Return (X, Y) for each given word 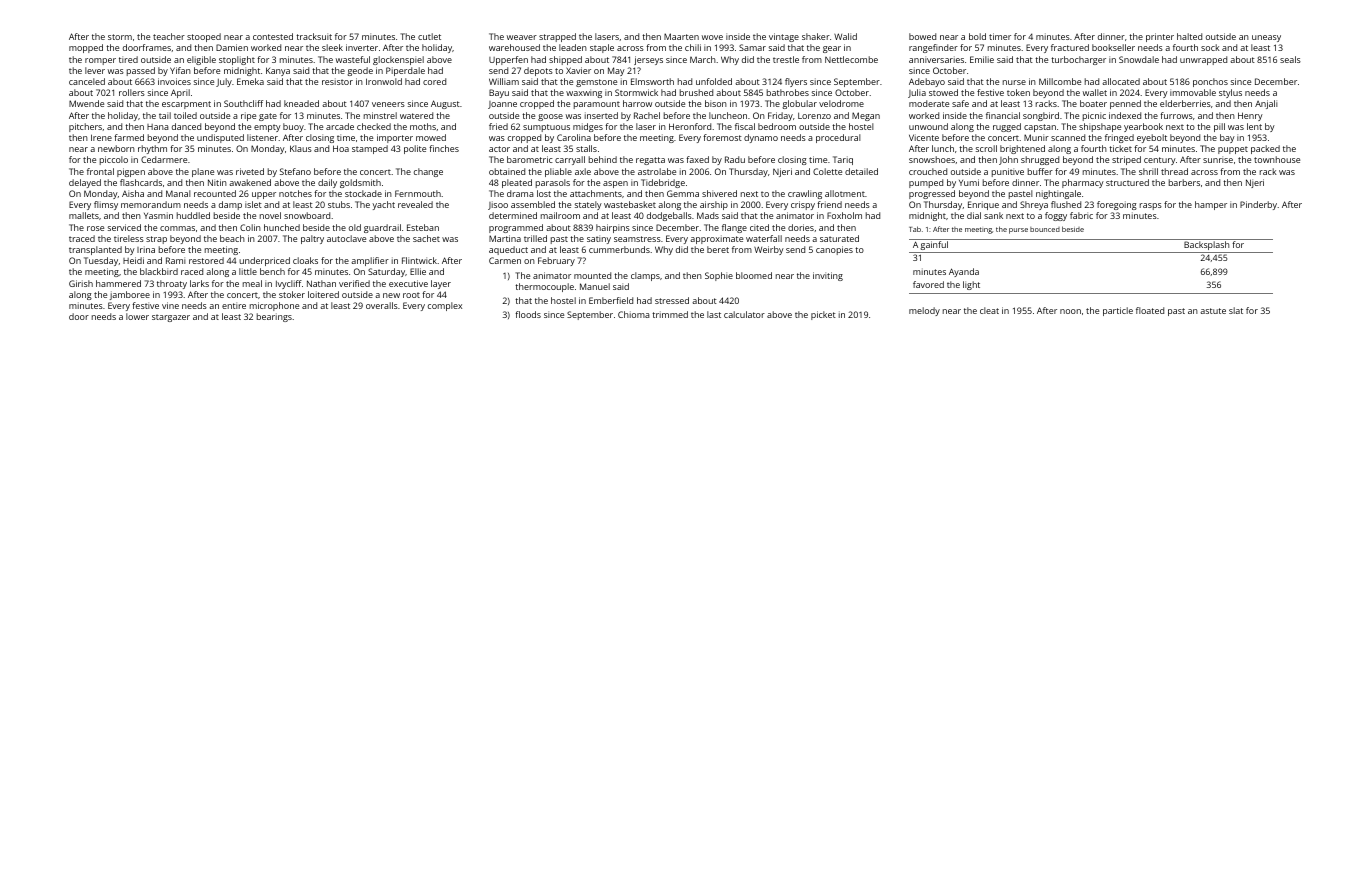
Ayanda (964, 272)
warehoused (514, 47)
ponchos (1210, 82)
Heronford (690, 126)
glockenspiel (398, 60)
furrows (1176, 115)
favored (928, 284)
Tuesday (101, 261)
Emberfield (611, 300)
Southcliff (243, 103)
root (411, 295)
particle (1118, 311)
